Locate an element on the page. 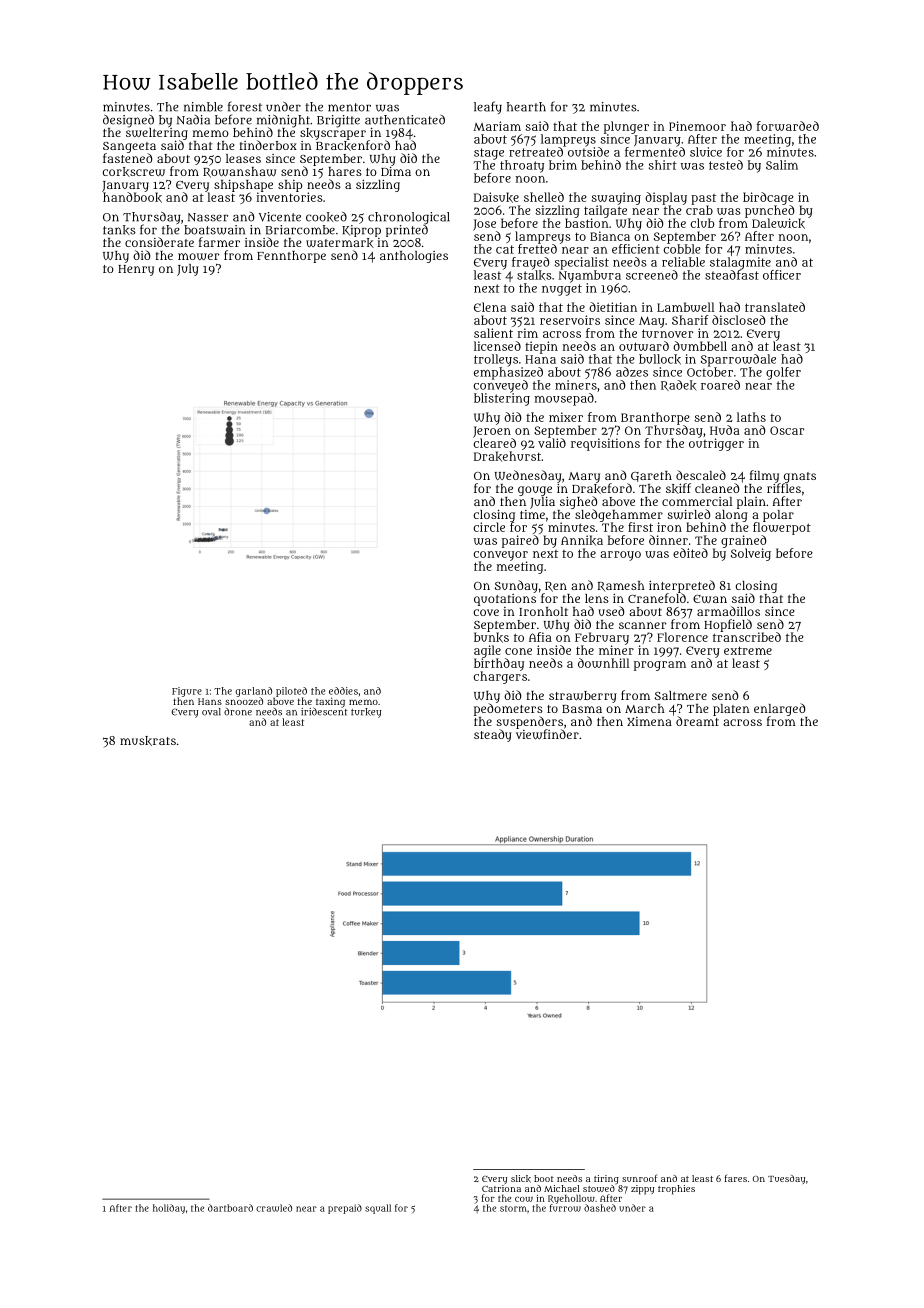  boot is located at coordinates (544, 1178).
